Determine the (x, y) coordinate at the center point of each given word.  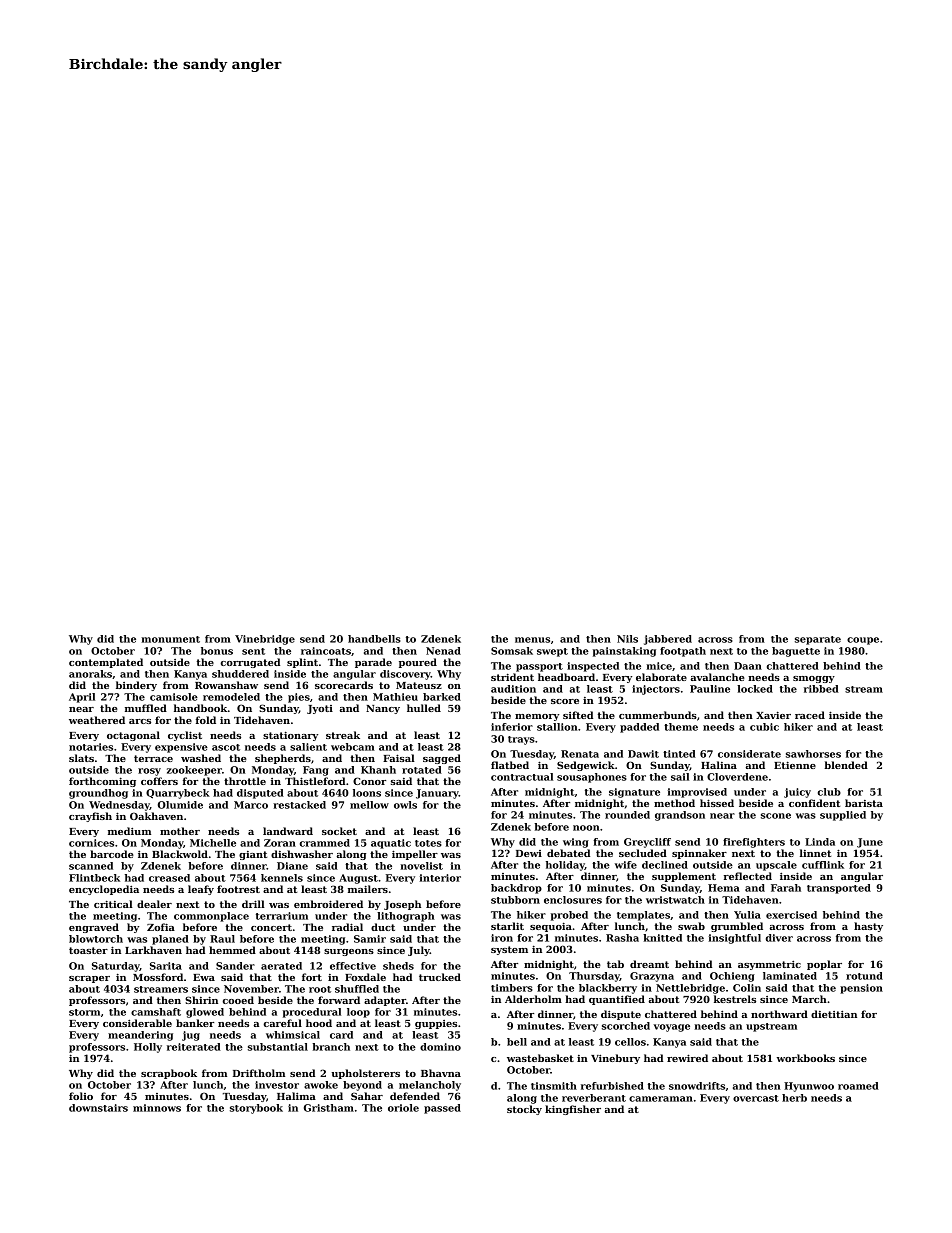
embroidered (328, 904)
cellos (630, 1042)
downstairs (98, 1108)
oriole (403, 1108)
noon (586, 828)
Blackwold (180, 854)
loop (358, 1013)
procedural (312, 1013)
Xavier (773, 715)
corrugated (250, 663)
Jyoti (320, 709)
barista (864, 803)
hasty (868, 927)
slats (81, 758)
